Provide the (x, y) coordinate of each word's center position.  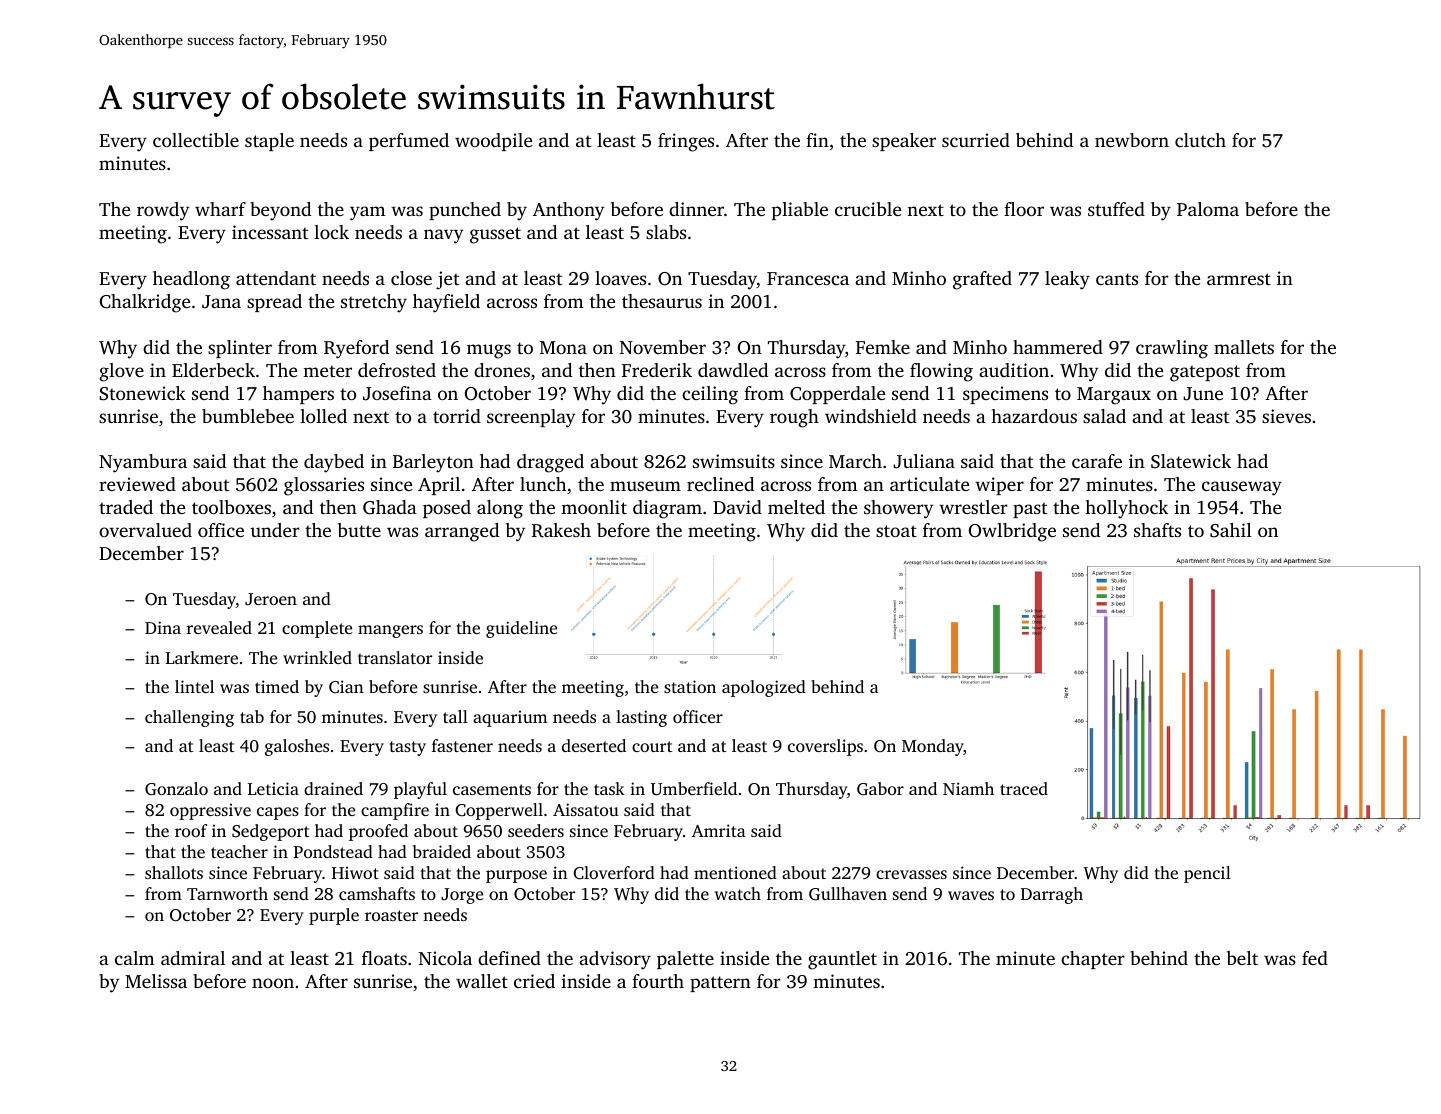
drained (333, 788)
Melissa (156, 981)
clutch (1200, 140)
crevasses (911, 874)
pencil (1207, 874)
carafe (1097, 461)
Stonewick (142, 393)
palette (685, 960)
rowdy (163, 211)
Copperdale (837, 395)
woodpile (493, 142)
